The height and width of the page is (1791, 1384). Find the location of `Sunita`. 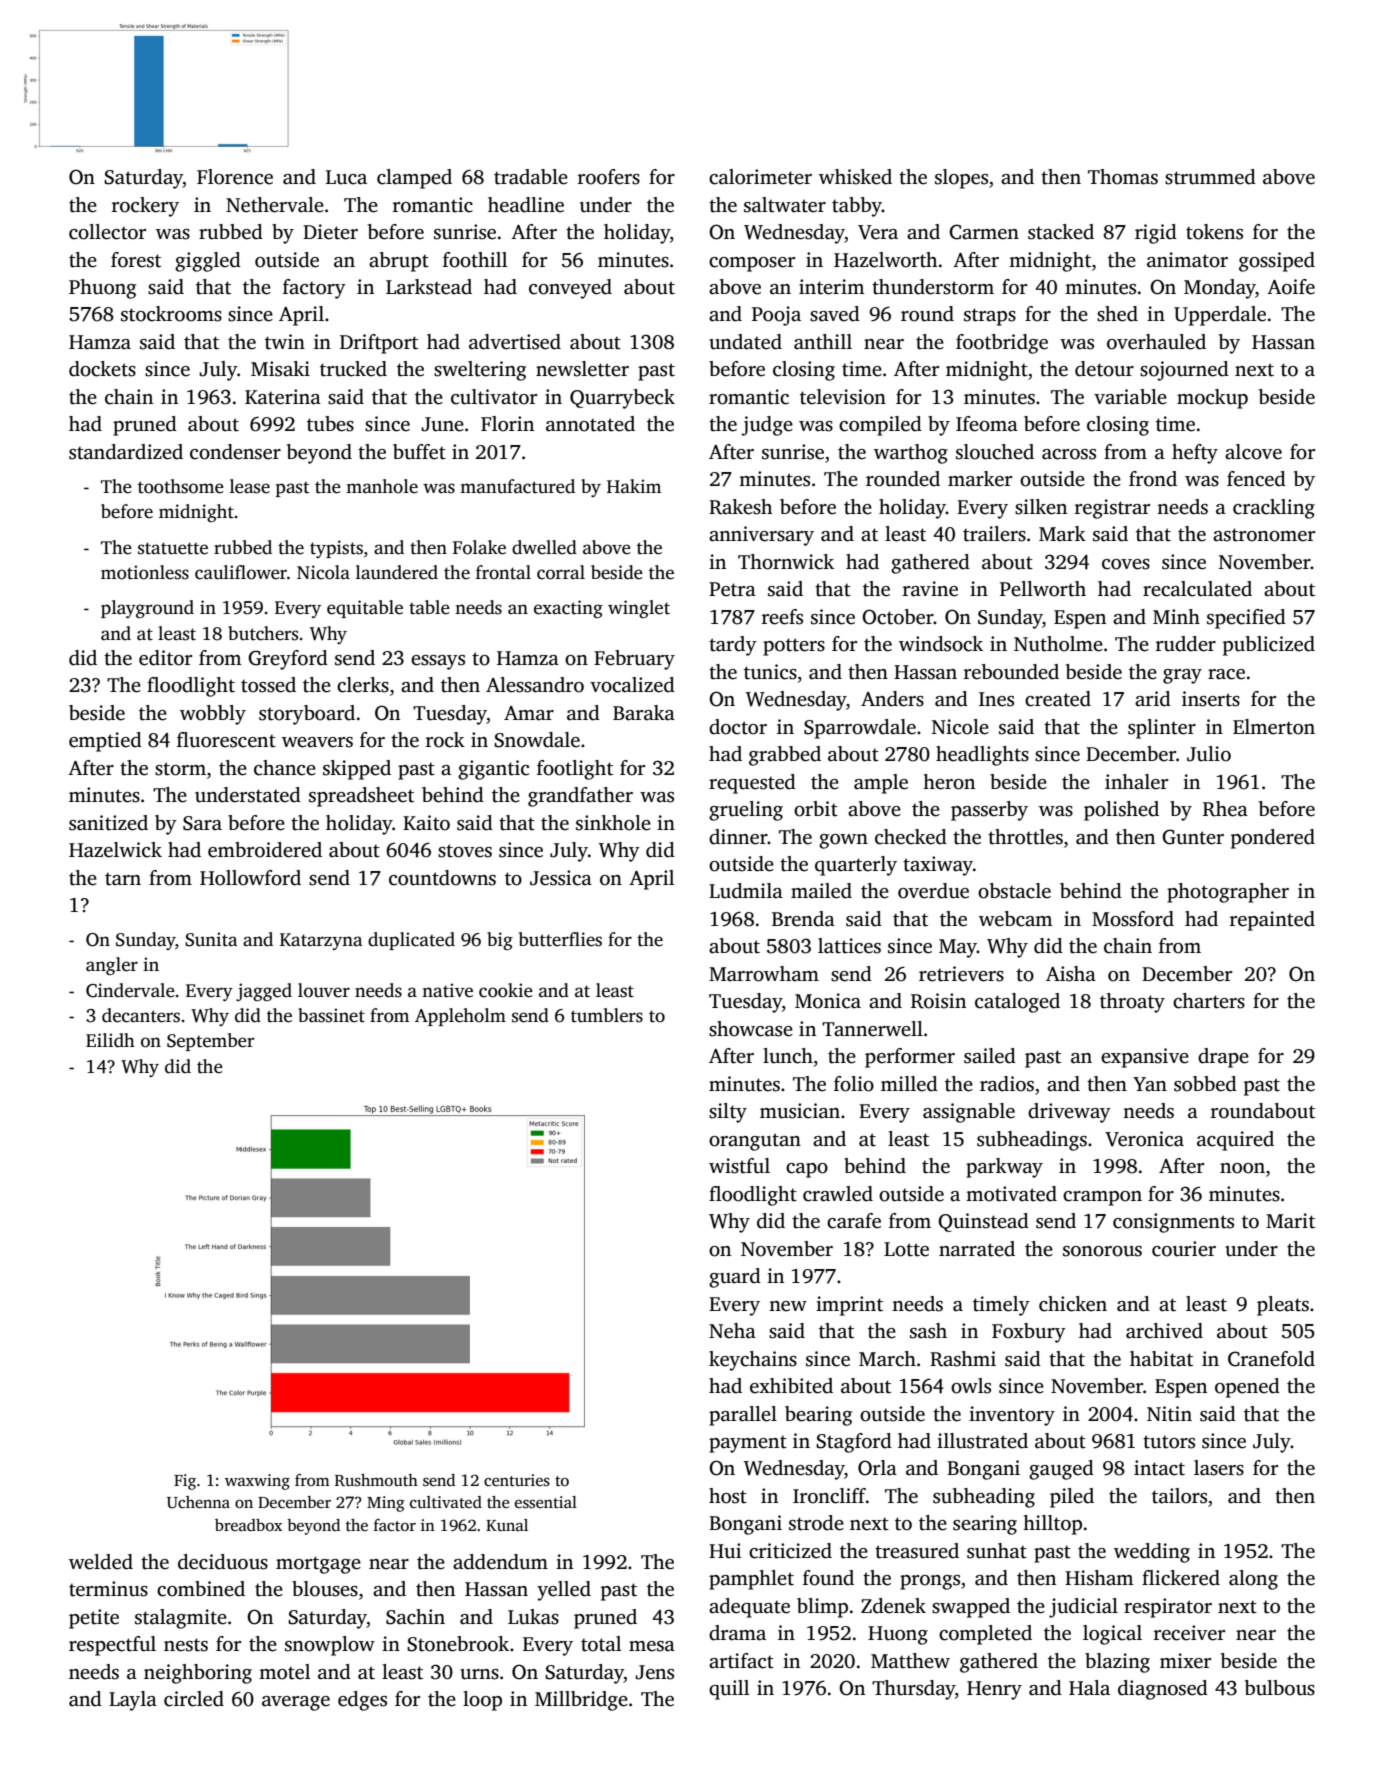

Sunita is located at coordinates (211, 939).
